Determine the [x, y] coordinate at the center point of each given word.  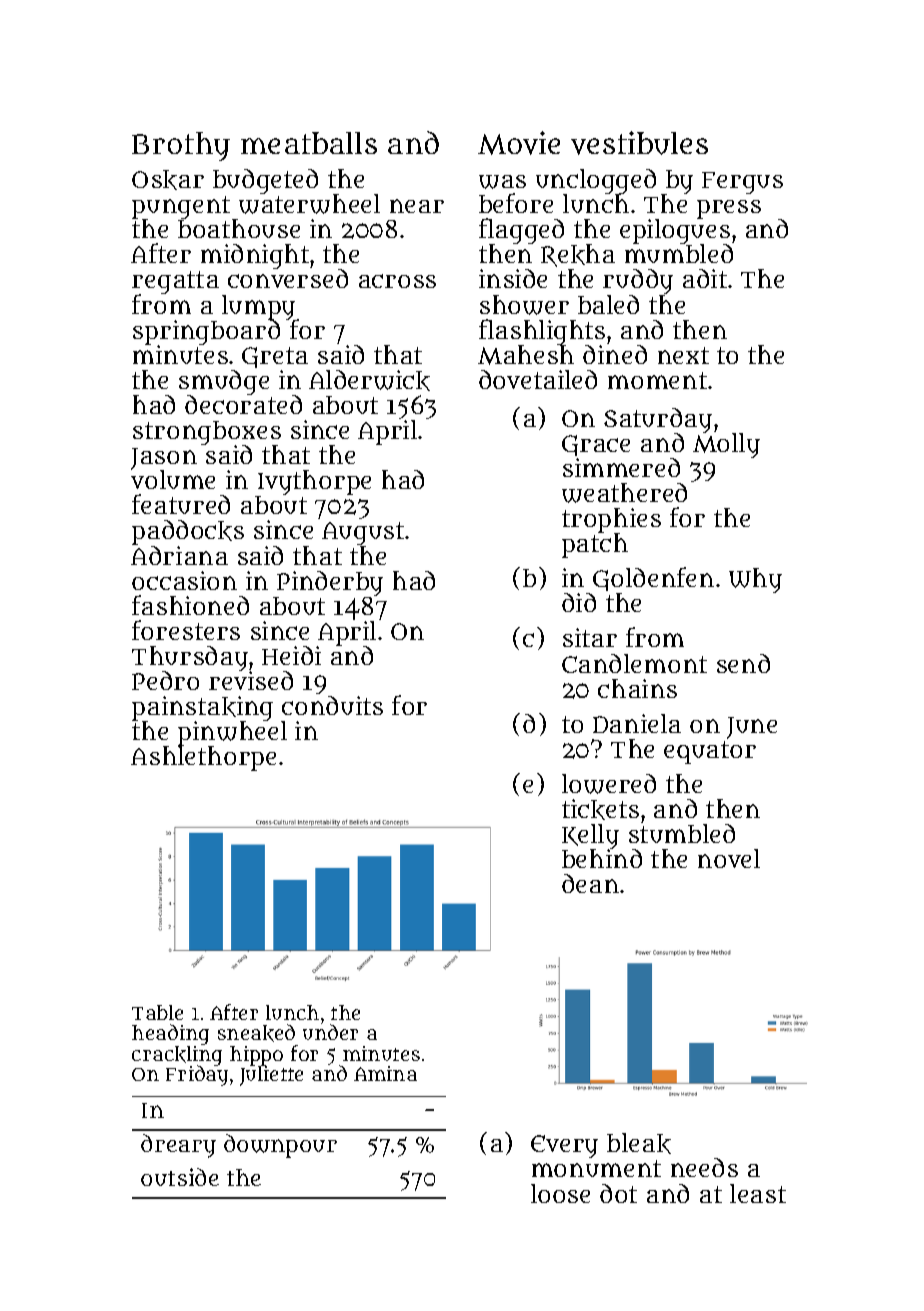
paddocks [188, 532]
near [417, 206]
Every [564, 1146]
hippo [256, 1056]
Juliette [271, 1076]
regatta [175, 283]
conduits [332, 705]
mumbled [679, 254]
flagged [521, 231]
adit [705, 278]
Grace [596, 445]
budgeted [265, 181]
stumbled [682, 833]
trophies [611, 521]
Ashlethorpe [203, 759]
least [758, 1193]
